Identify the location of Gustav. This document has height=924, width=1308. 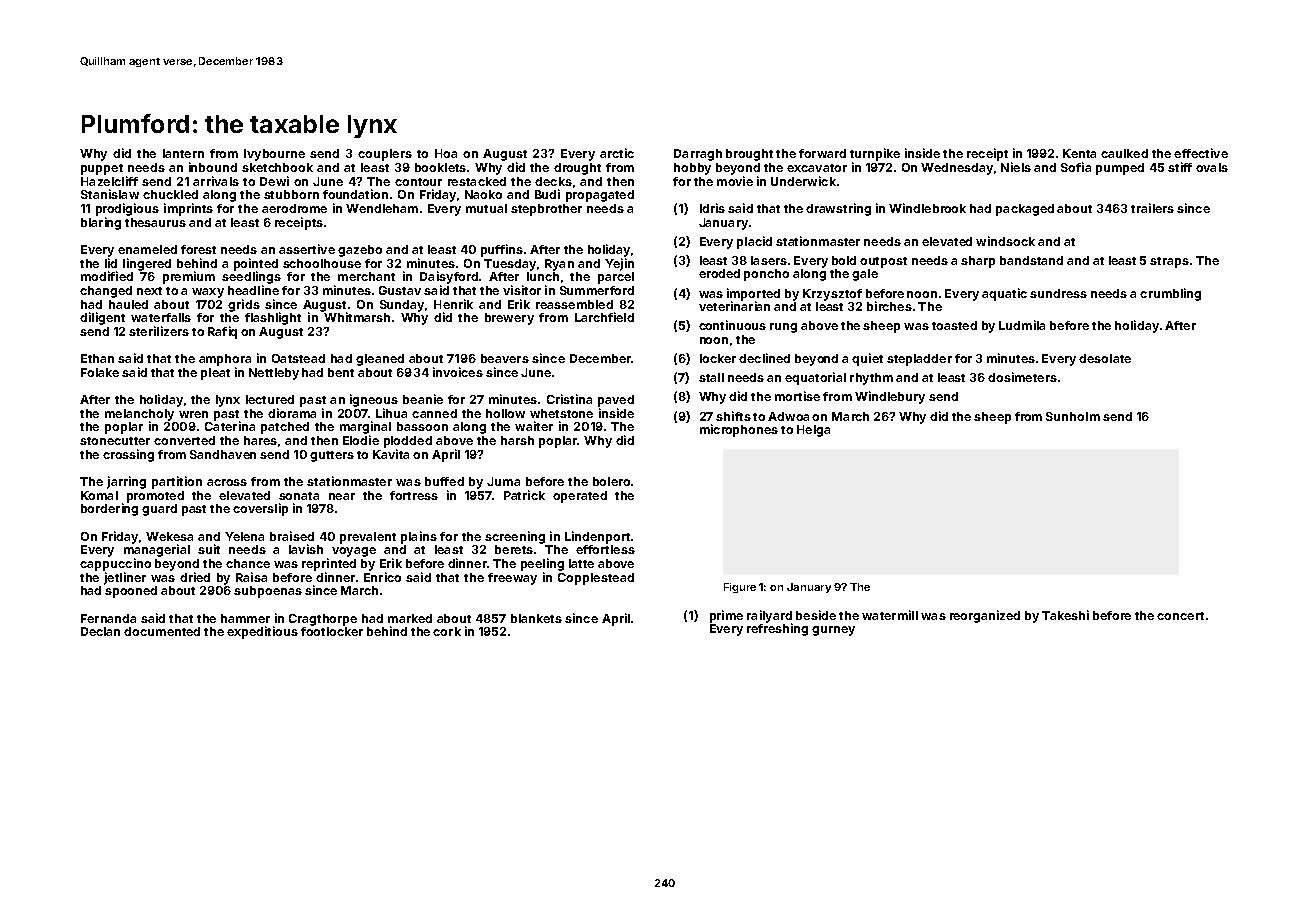
(400, 290).
